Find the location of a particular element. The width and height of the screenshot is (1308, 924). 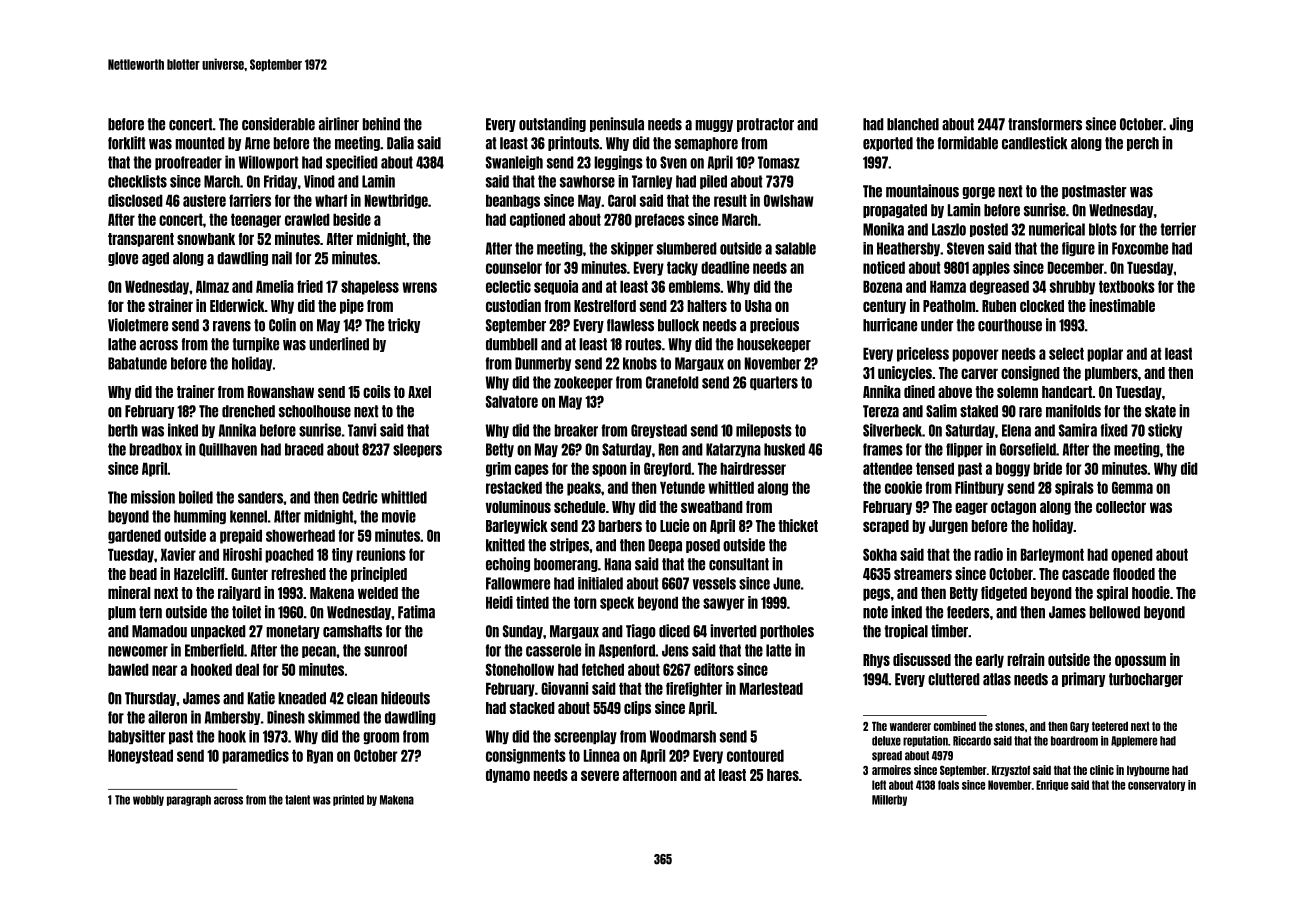

conservatory is located at coordinates (1156, 785).
